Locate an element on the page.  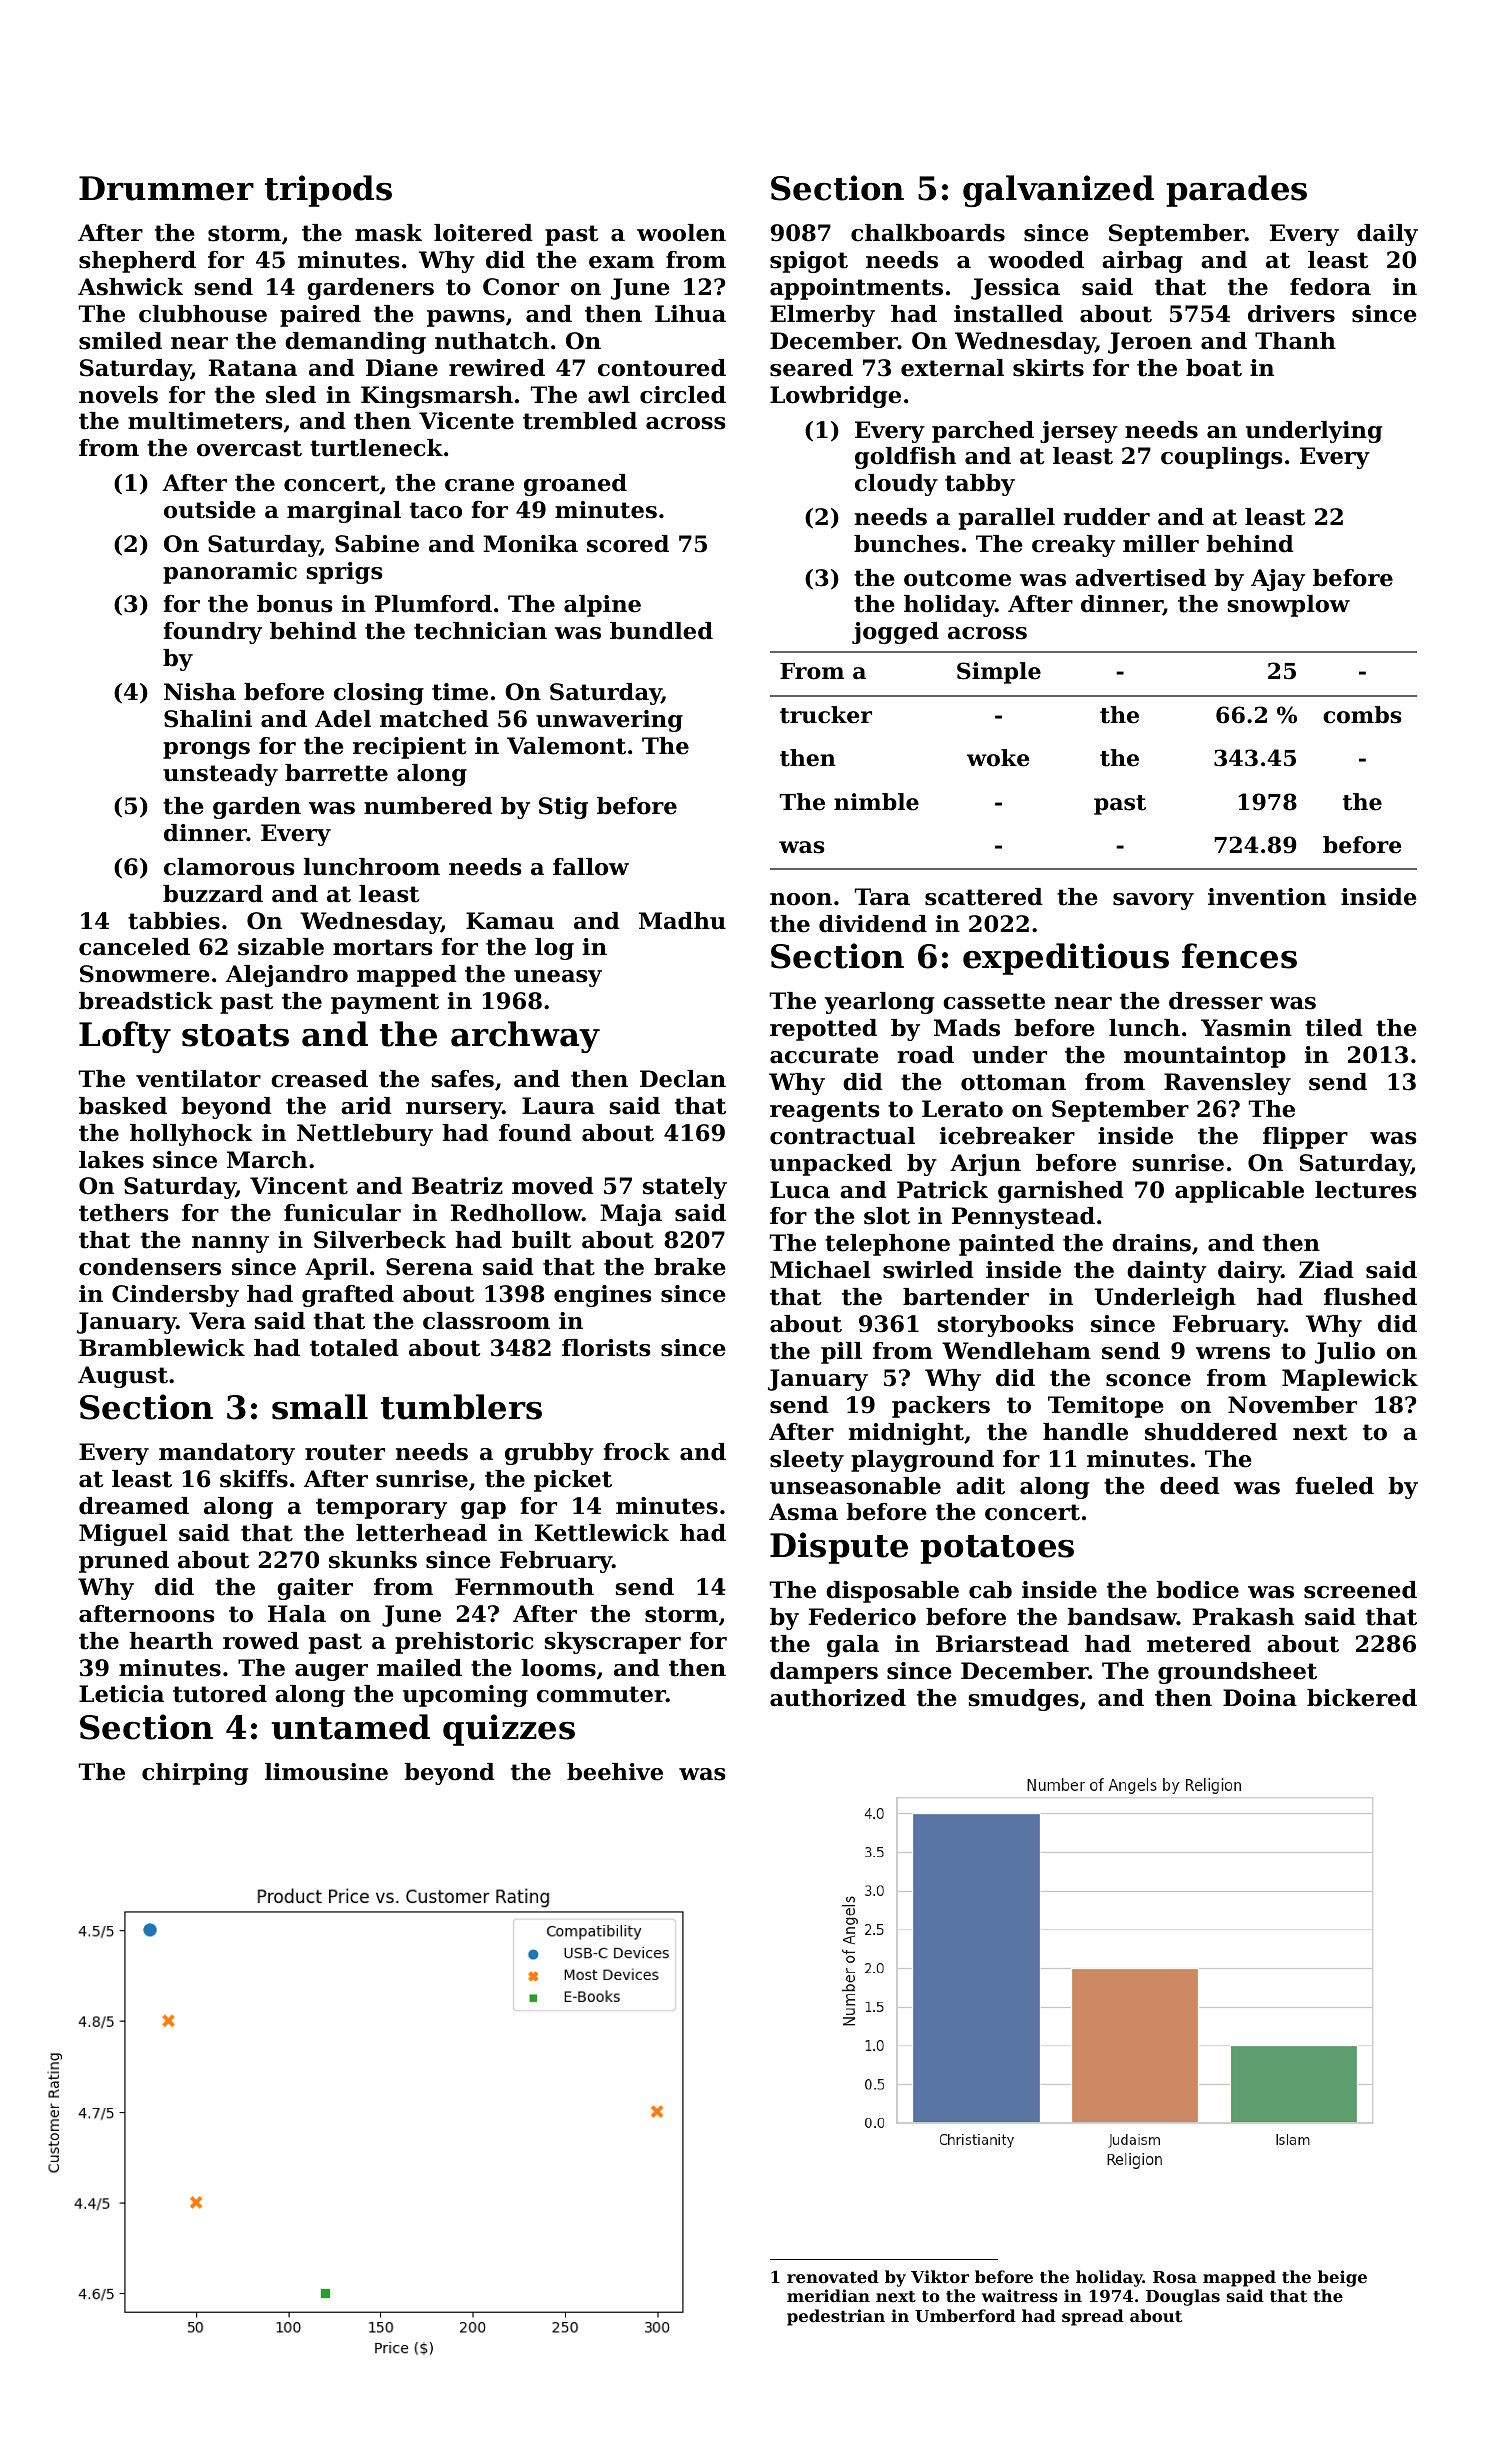
paired is located at coordinates (320, 316).
